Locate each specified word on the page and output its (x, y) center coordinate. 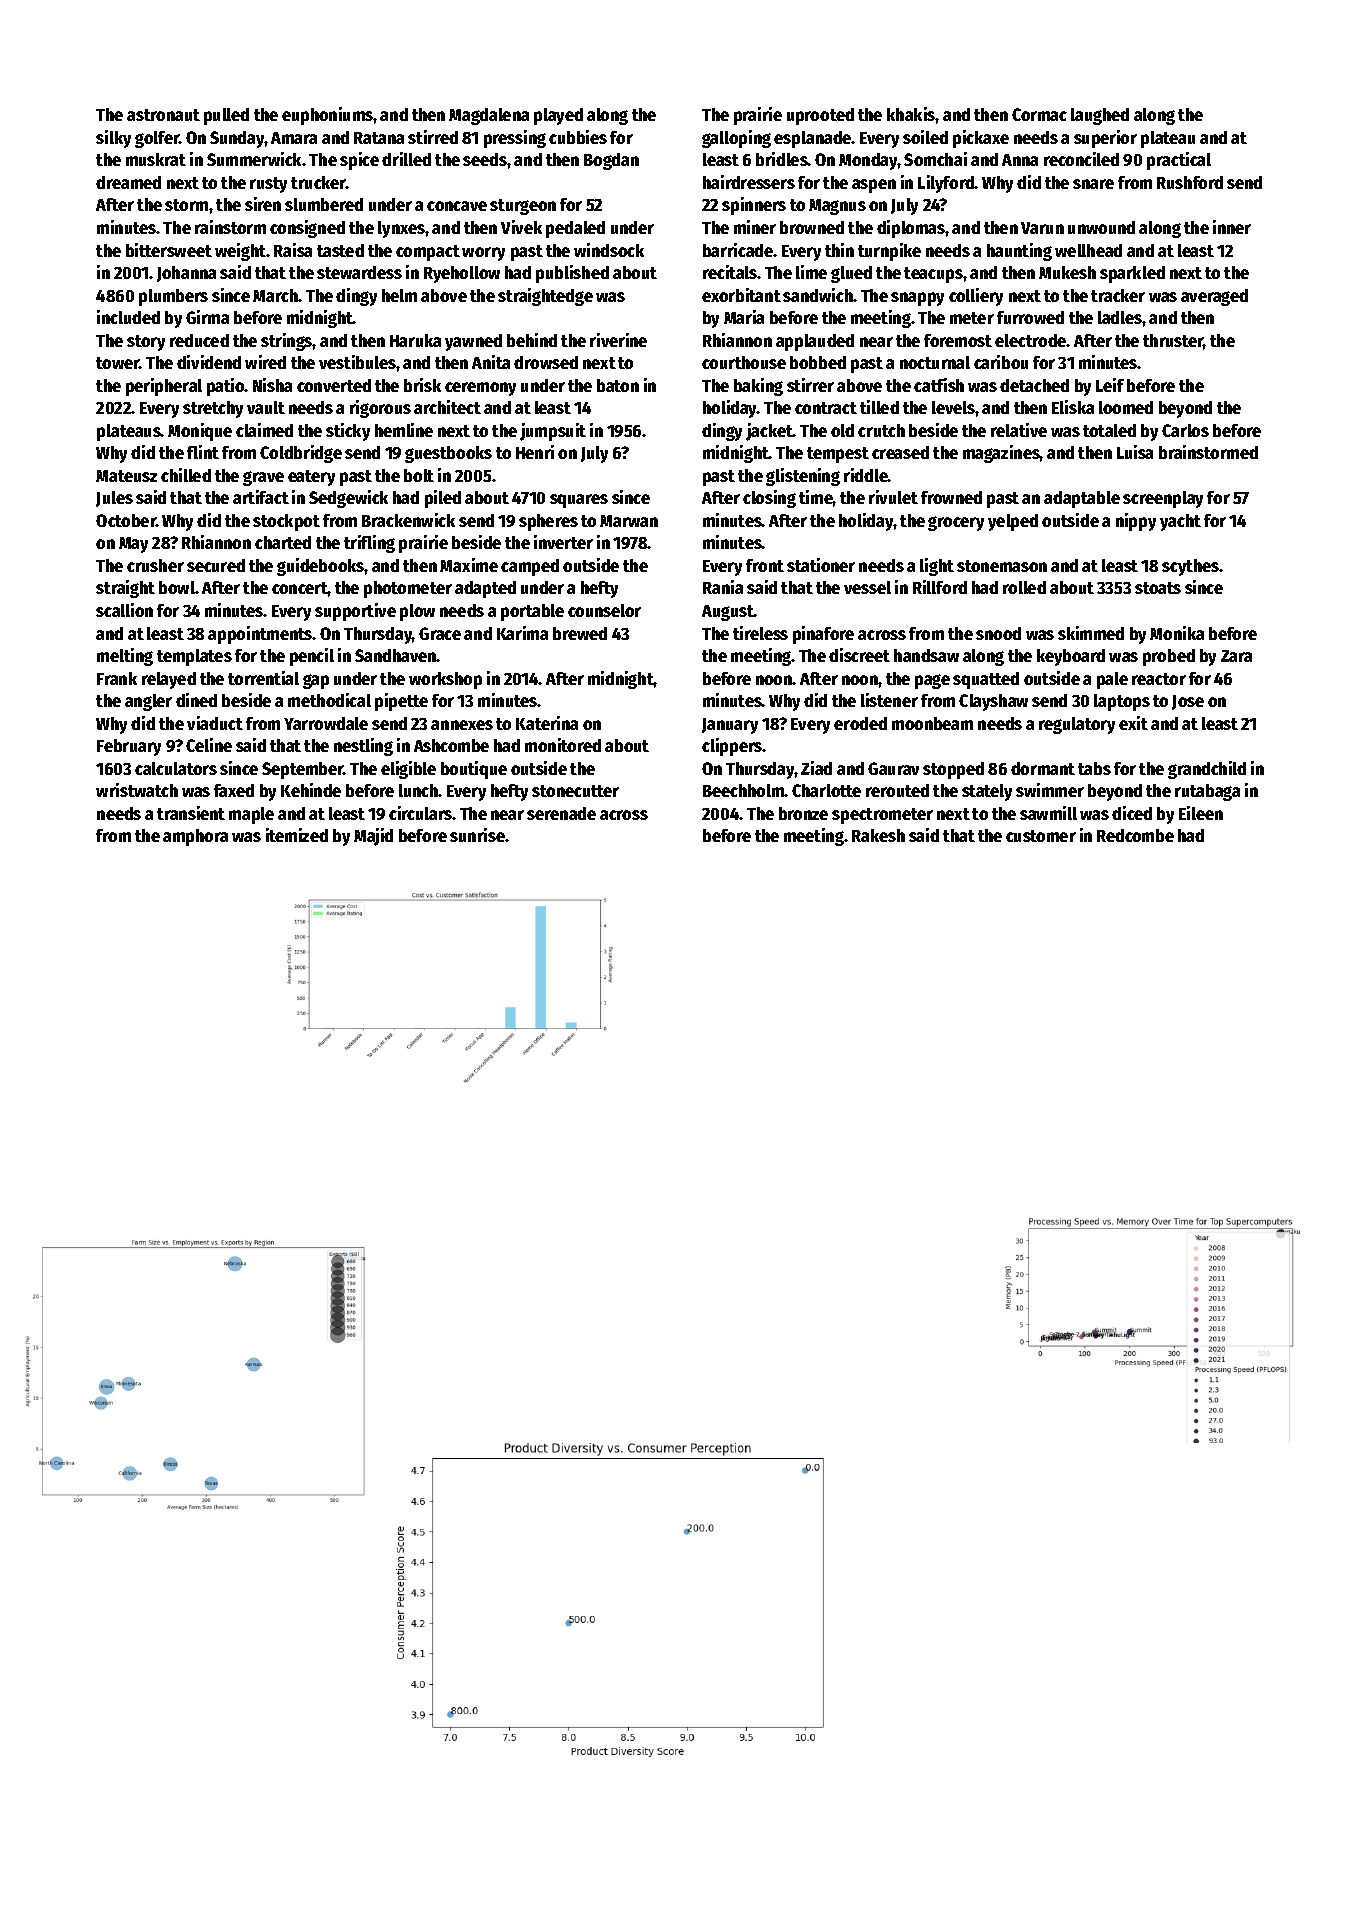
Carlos (1185, 430)
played (558, 116)
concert (300, 588)
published (572, 274)
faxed (234, 790)
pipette (401, 702)
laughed (1100, 116)
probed (1169, 657)
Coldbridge (301, 454)
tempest (838, 455)
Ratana (379, 138)
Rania (723, 587)
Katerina (547, 723)
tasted (340, 250)
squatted (986, 680)
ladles (1120, 317)
